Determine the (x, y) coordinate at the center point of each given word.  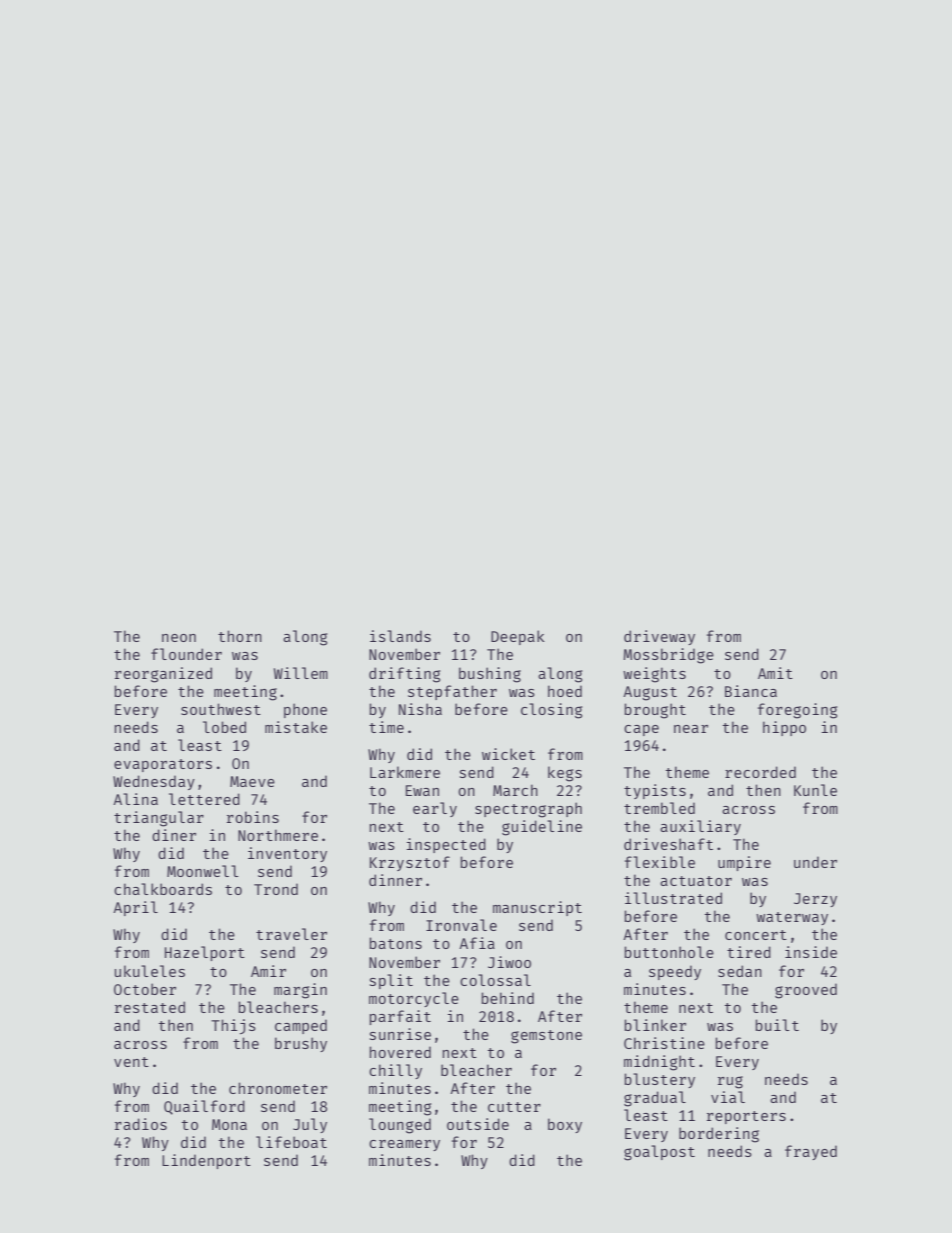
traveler (291, 934)
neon (179, 638)
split (391, 981)
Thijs (233, 1026)
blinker (655, 1025)
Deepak (518, 637)
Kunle (815, 790)
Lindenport (206, 1161)
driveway (659, 637)
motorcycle (414, 999)
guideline (542, 828)
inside (811, 952)
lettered (204, 799)
